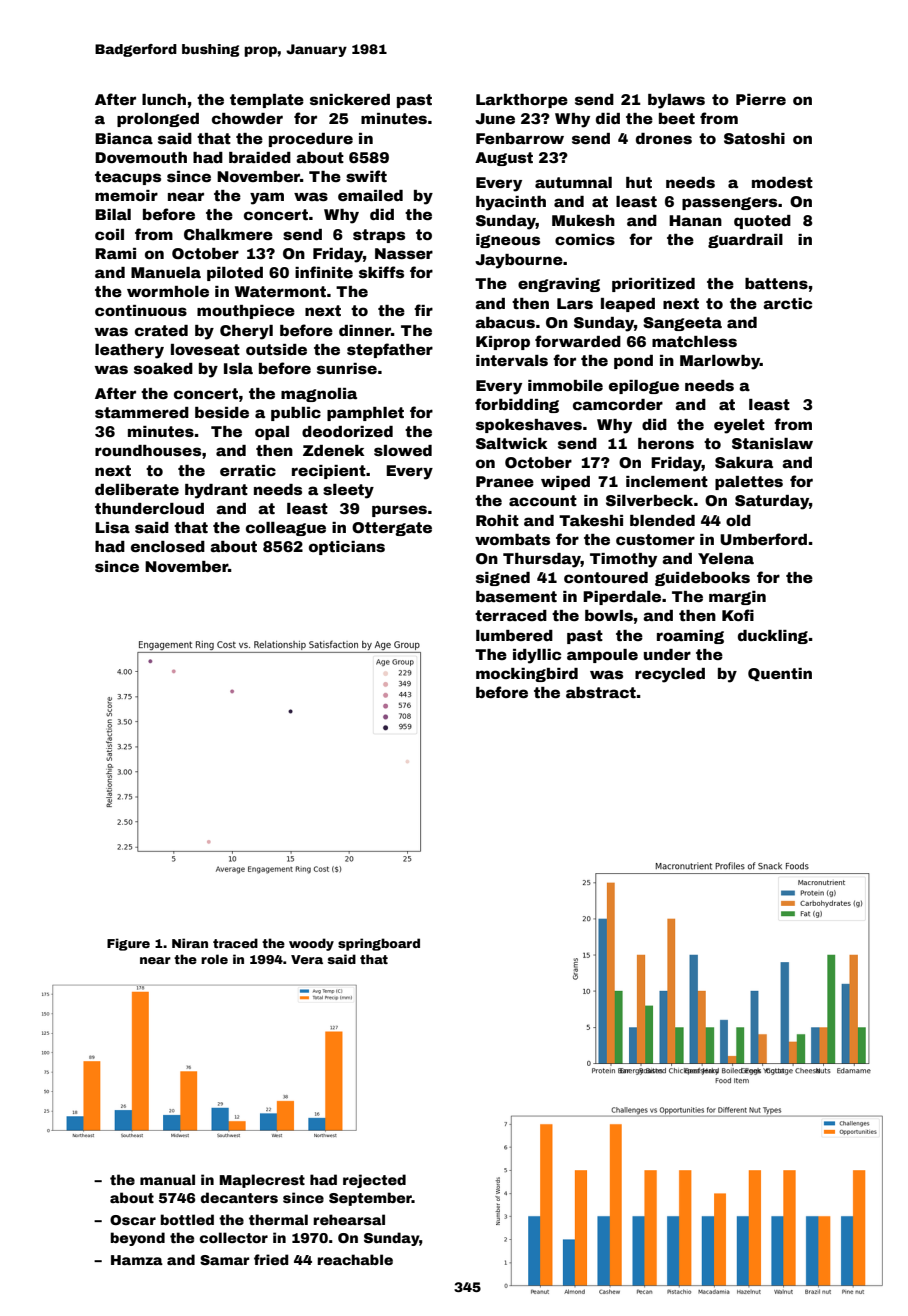 Image resolution: width=908 pixels, height=1316 pixels. What do you see at coordinates (508, 241) in the document?
I see `igneous` at bounding box center [508, 241].
